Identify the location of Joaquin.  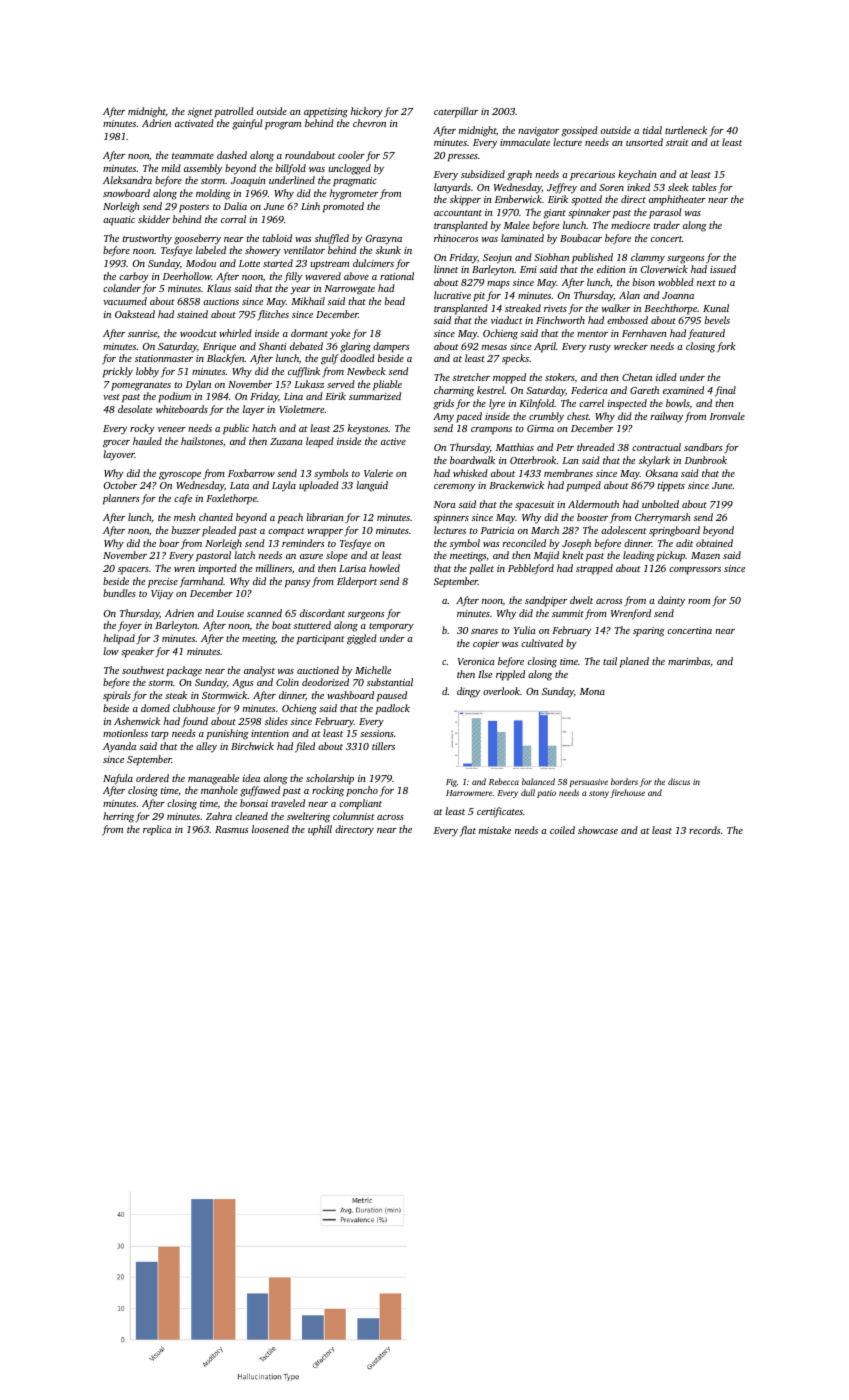
(248, 182).
